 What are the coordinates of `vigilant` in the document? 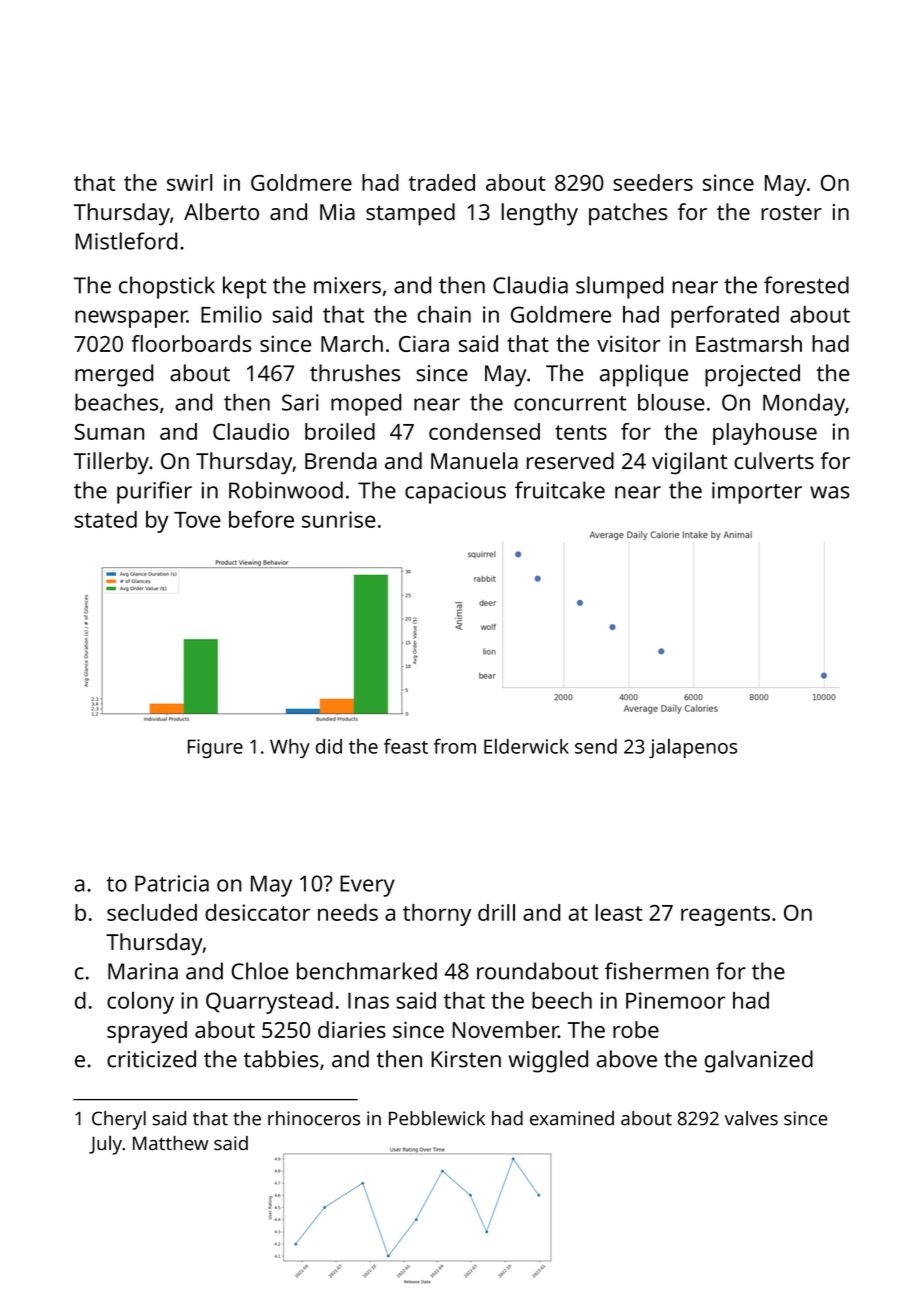 It's located at (689, 463).
